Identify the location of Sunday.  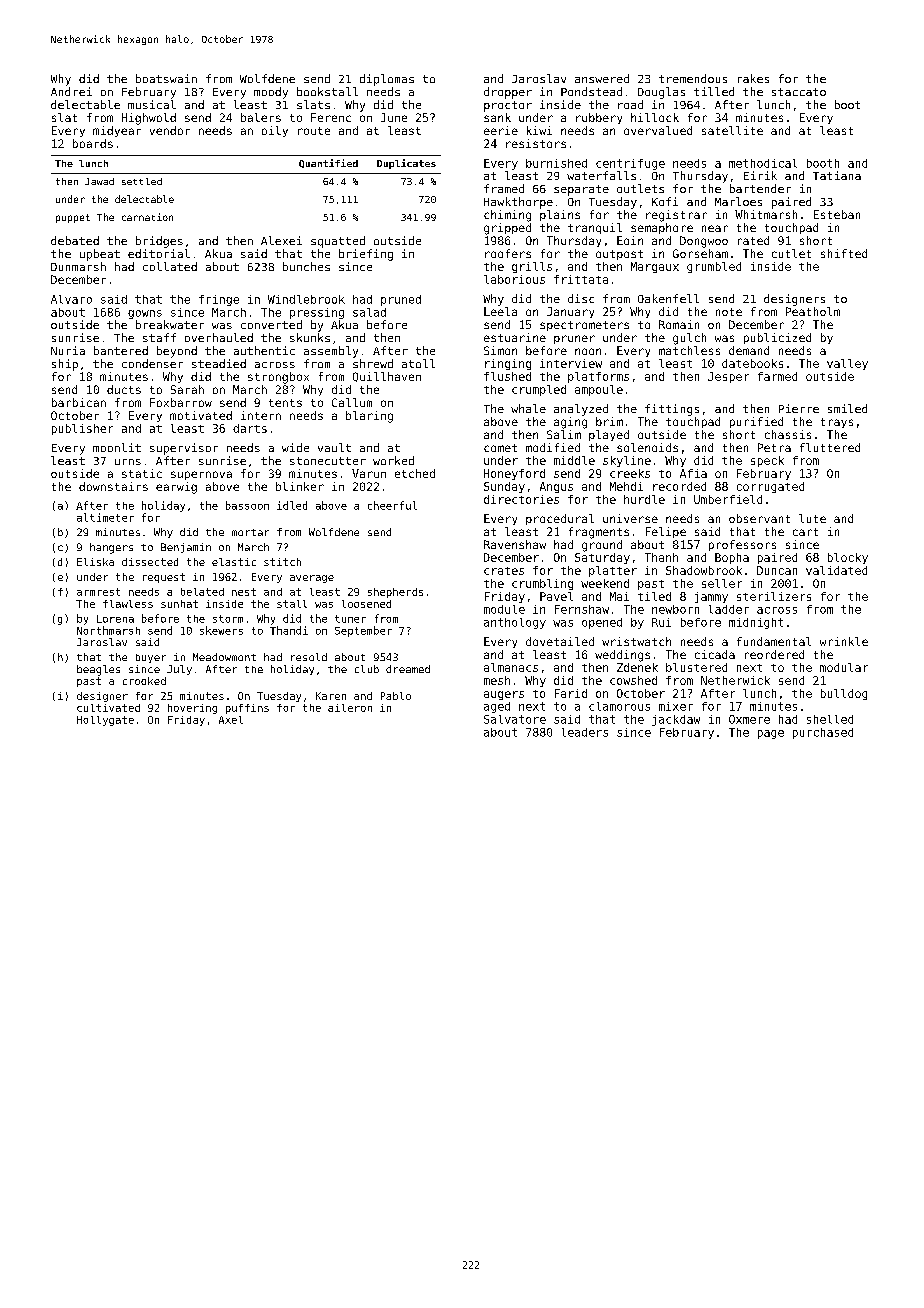
(504, 487).
